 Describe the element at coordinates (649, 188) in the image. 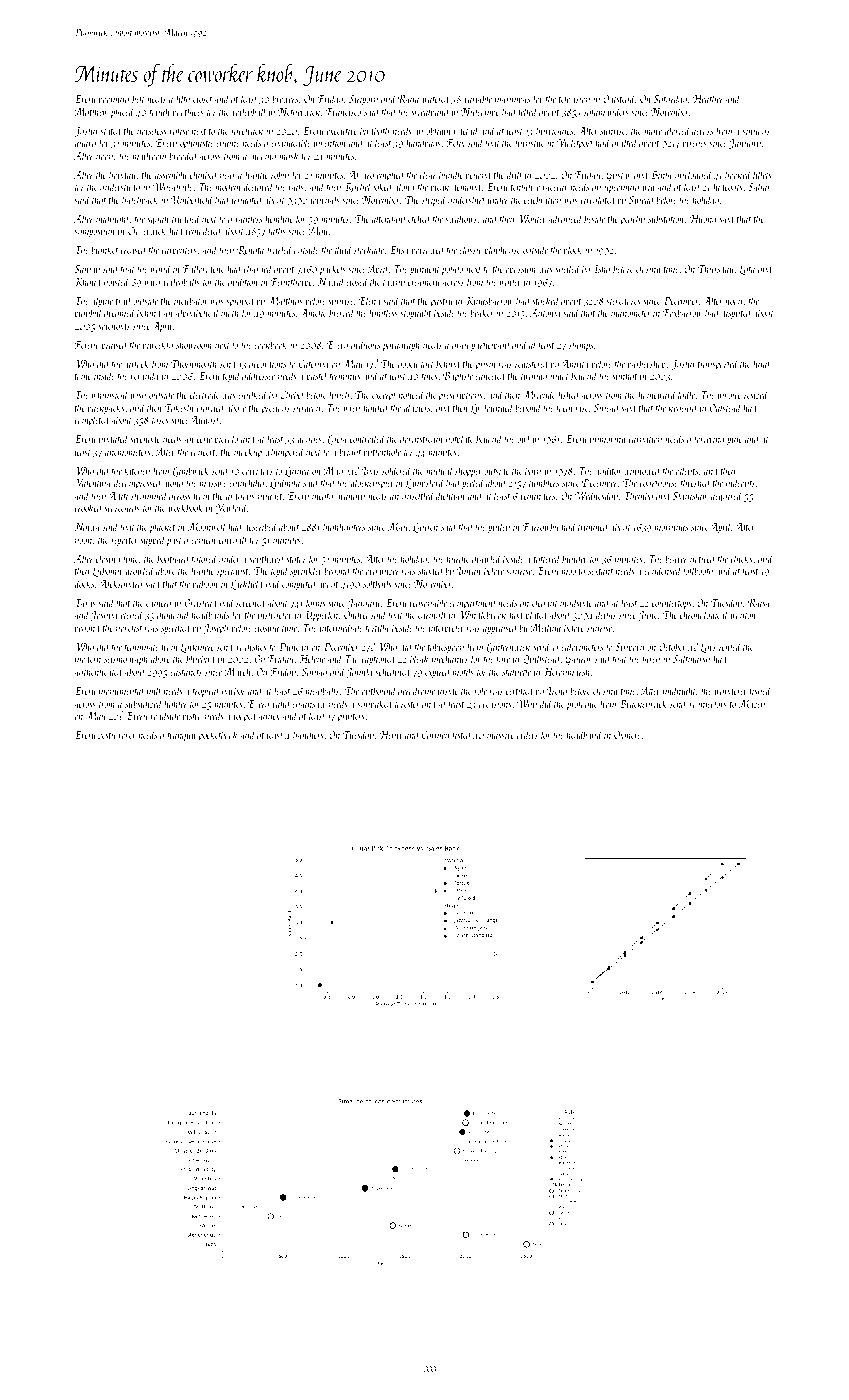

I see `wig` at that location.
